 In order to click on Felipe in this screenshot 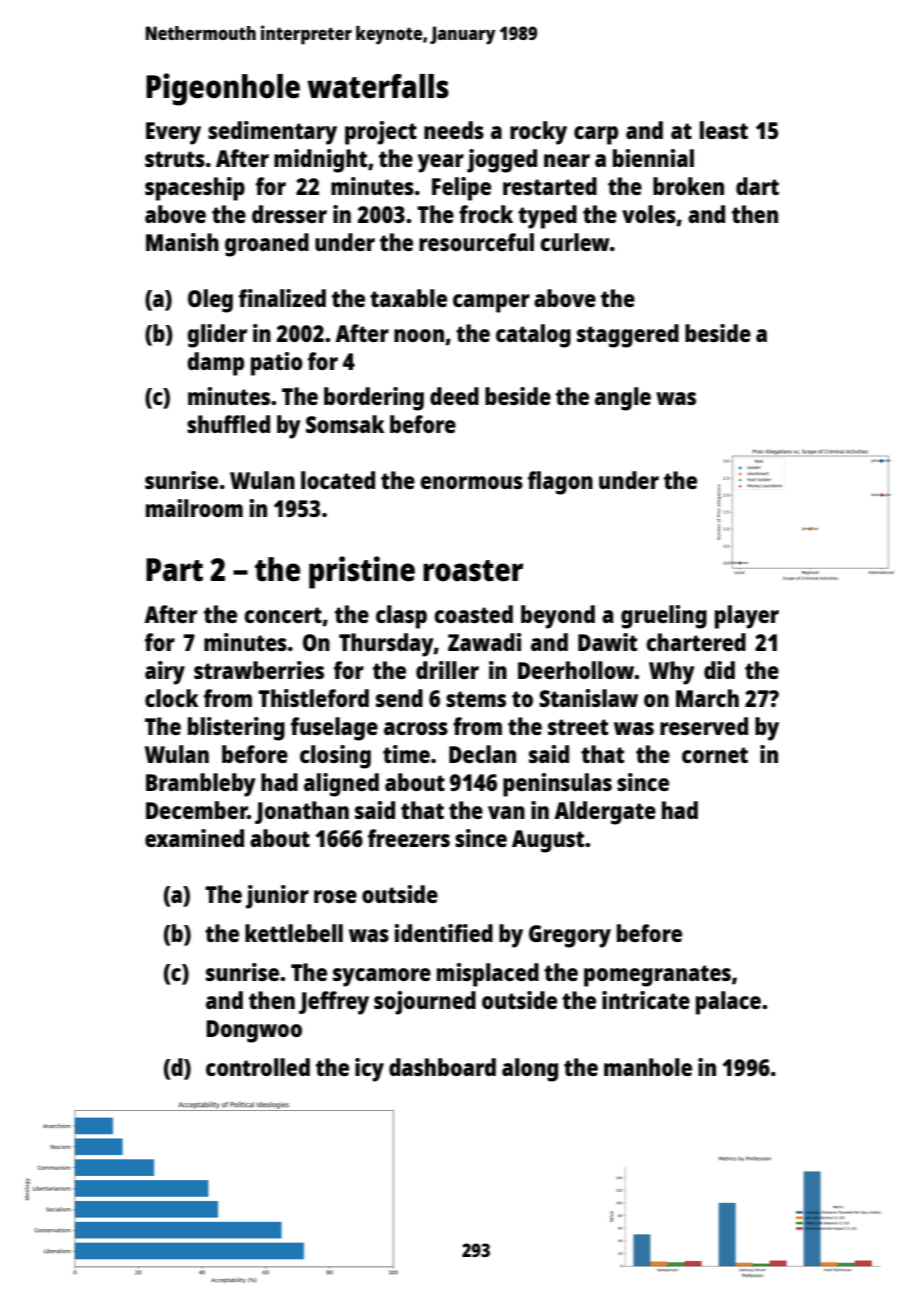, I will do `click(461, 189)`.
